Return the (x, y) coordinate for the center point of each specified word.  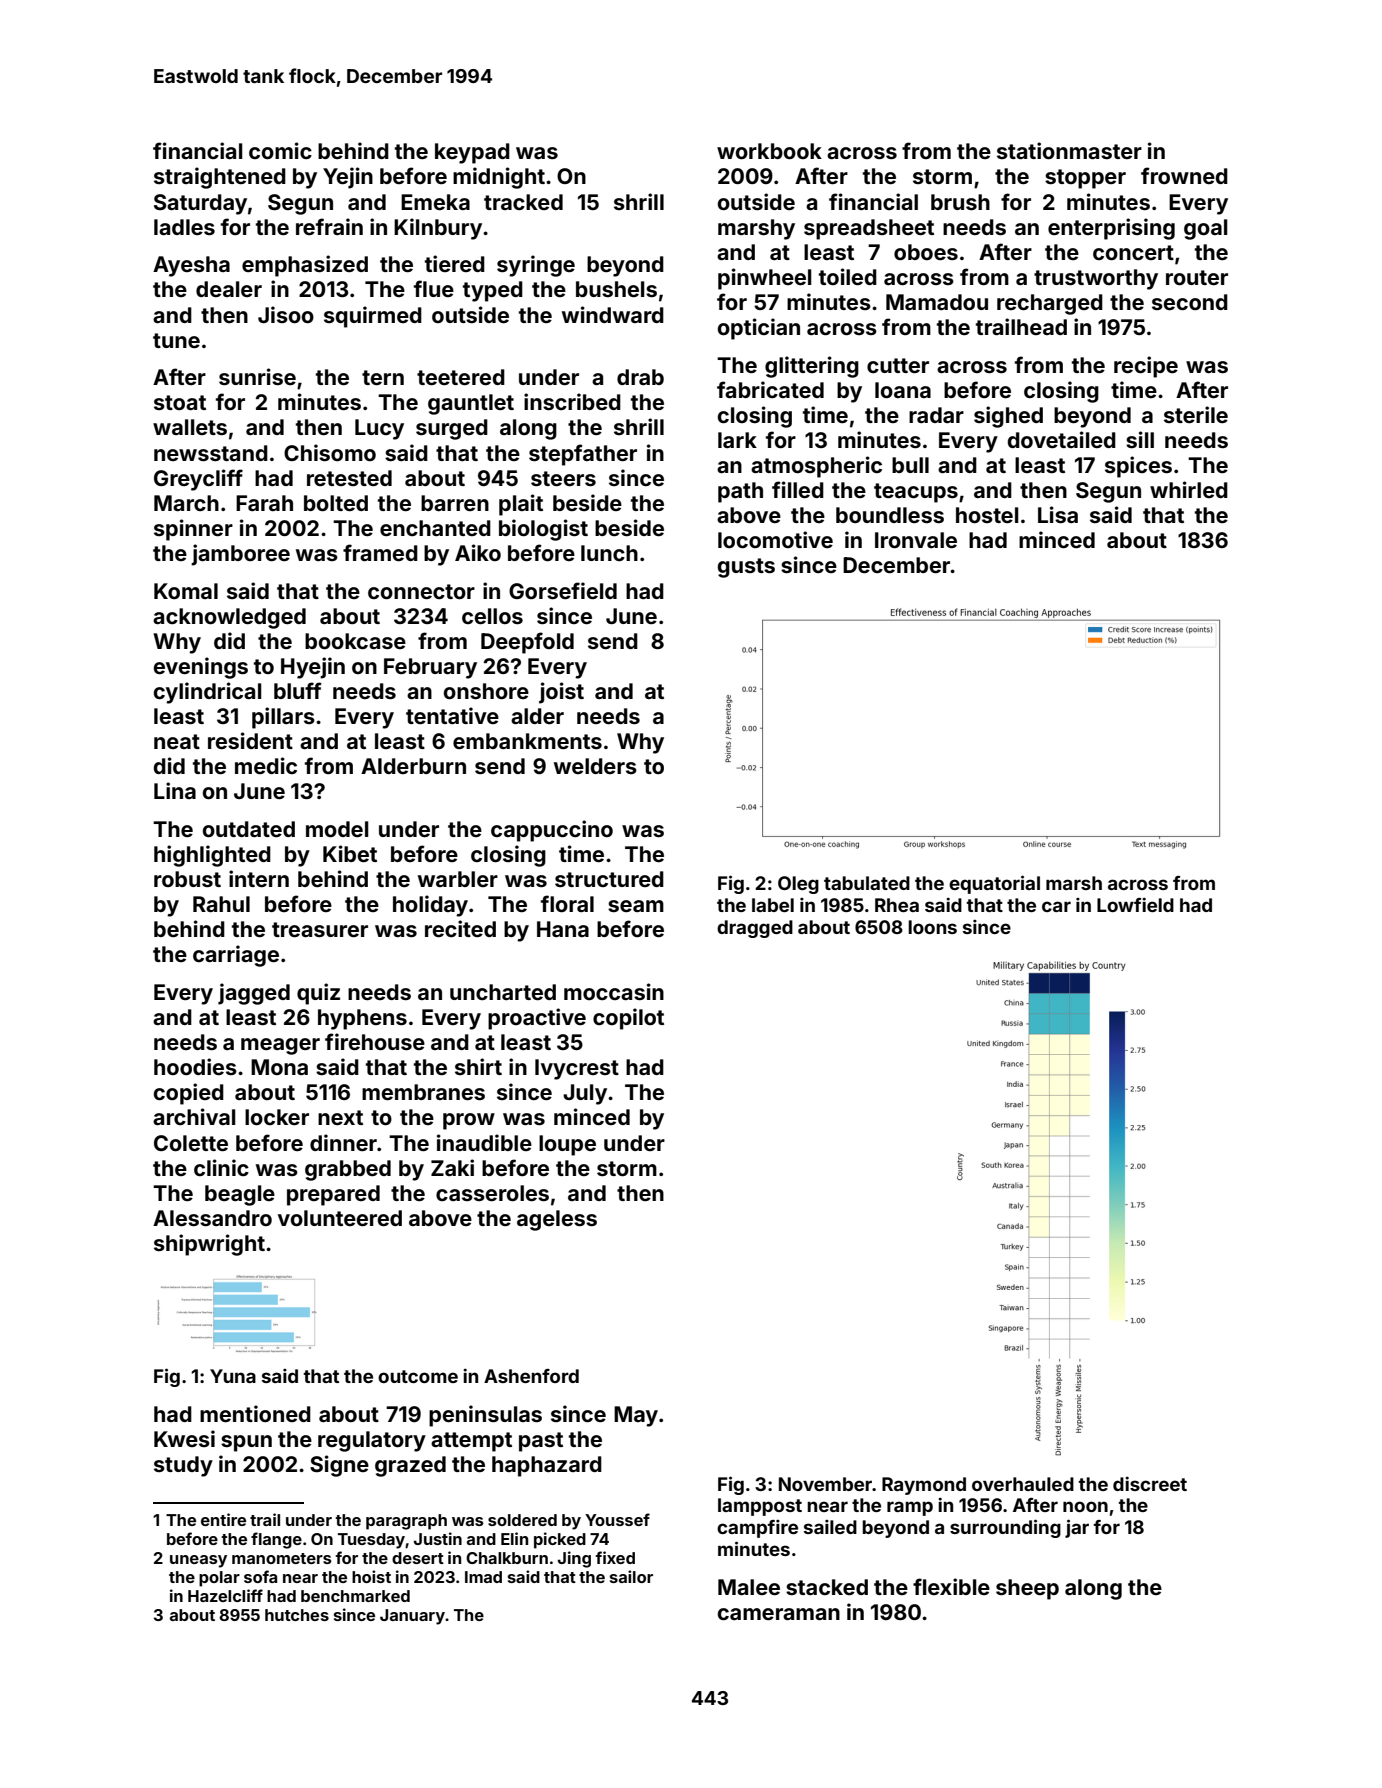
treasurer (320, 929)
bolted (336, 503)
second (1190, 302)
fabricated (770, 389)
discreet (1150, 1483)
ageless (557, 1220)
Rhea (897, 905)
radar (936, 415)
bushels (616, 289)
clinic (221, 1167)
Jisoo (286, 314)
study (183, 1466)
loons (932, 927)
